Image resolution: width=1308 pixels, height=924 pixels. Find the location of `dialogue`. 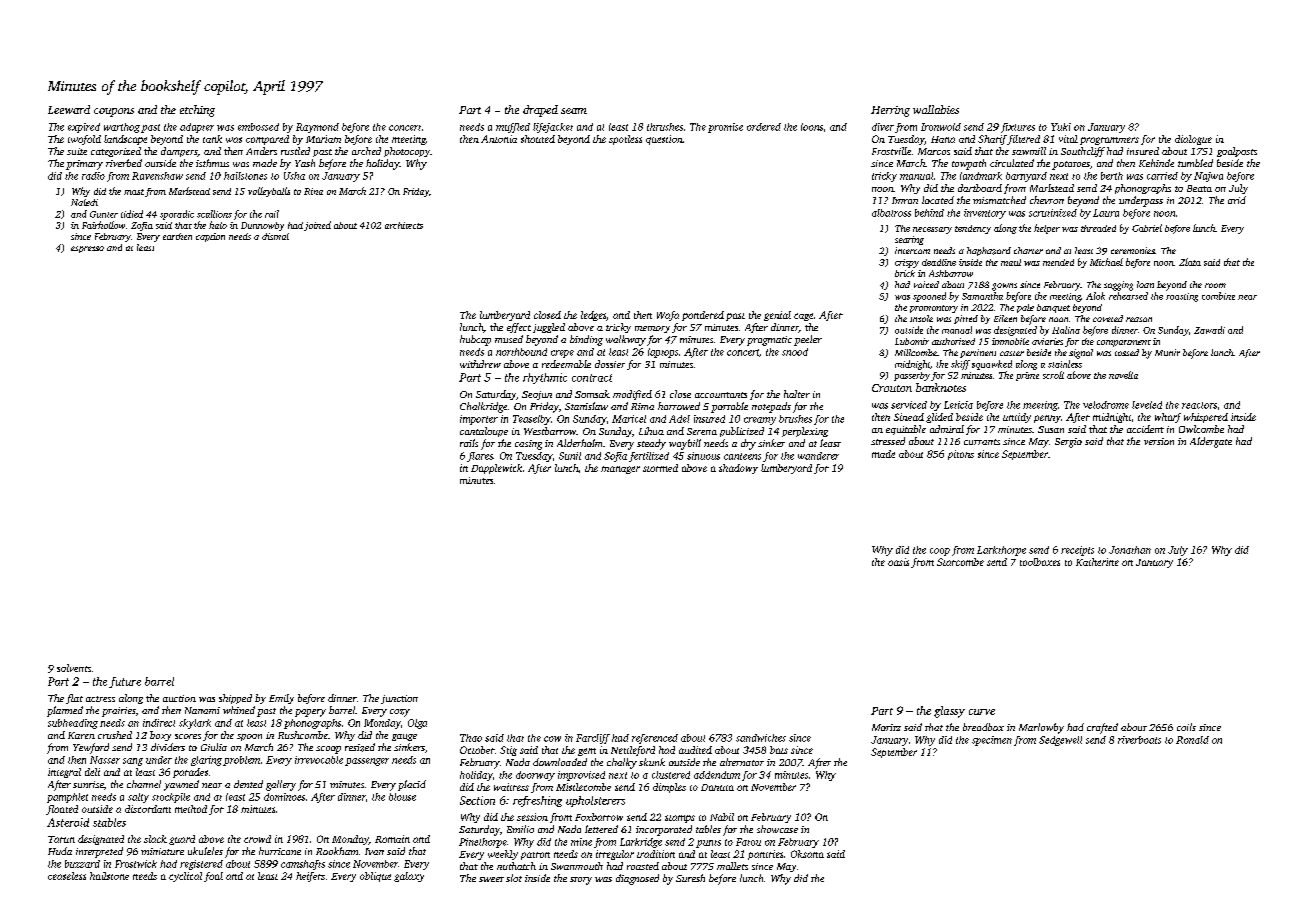

dialogue is located at coordinates (1193, 140).
